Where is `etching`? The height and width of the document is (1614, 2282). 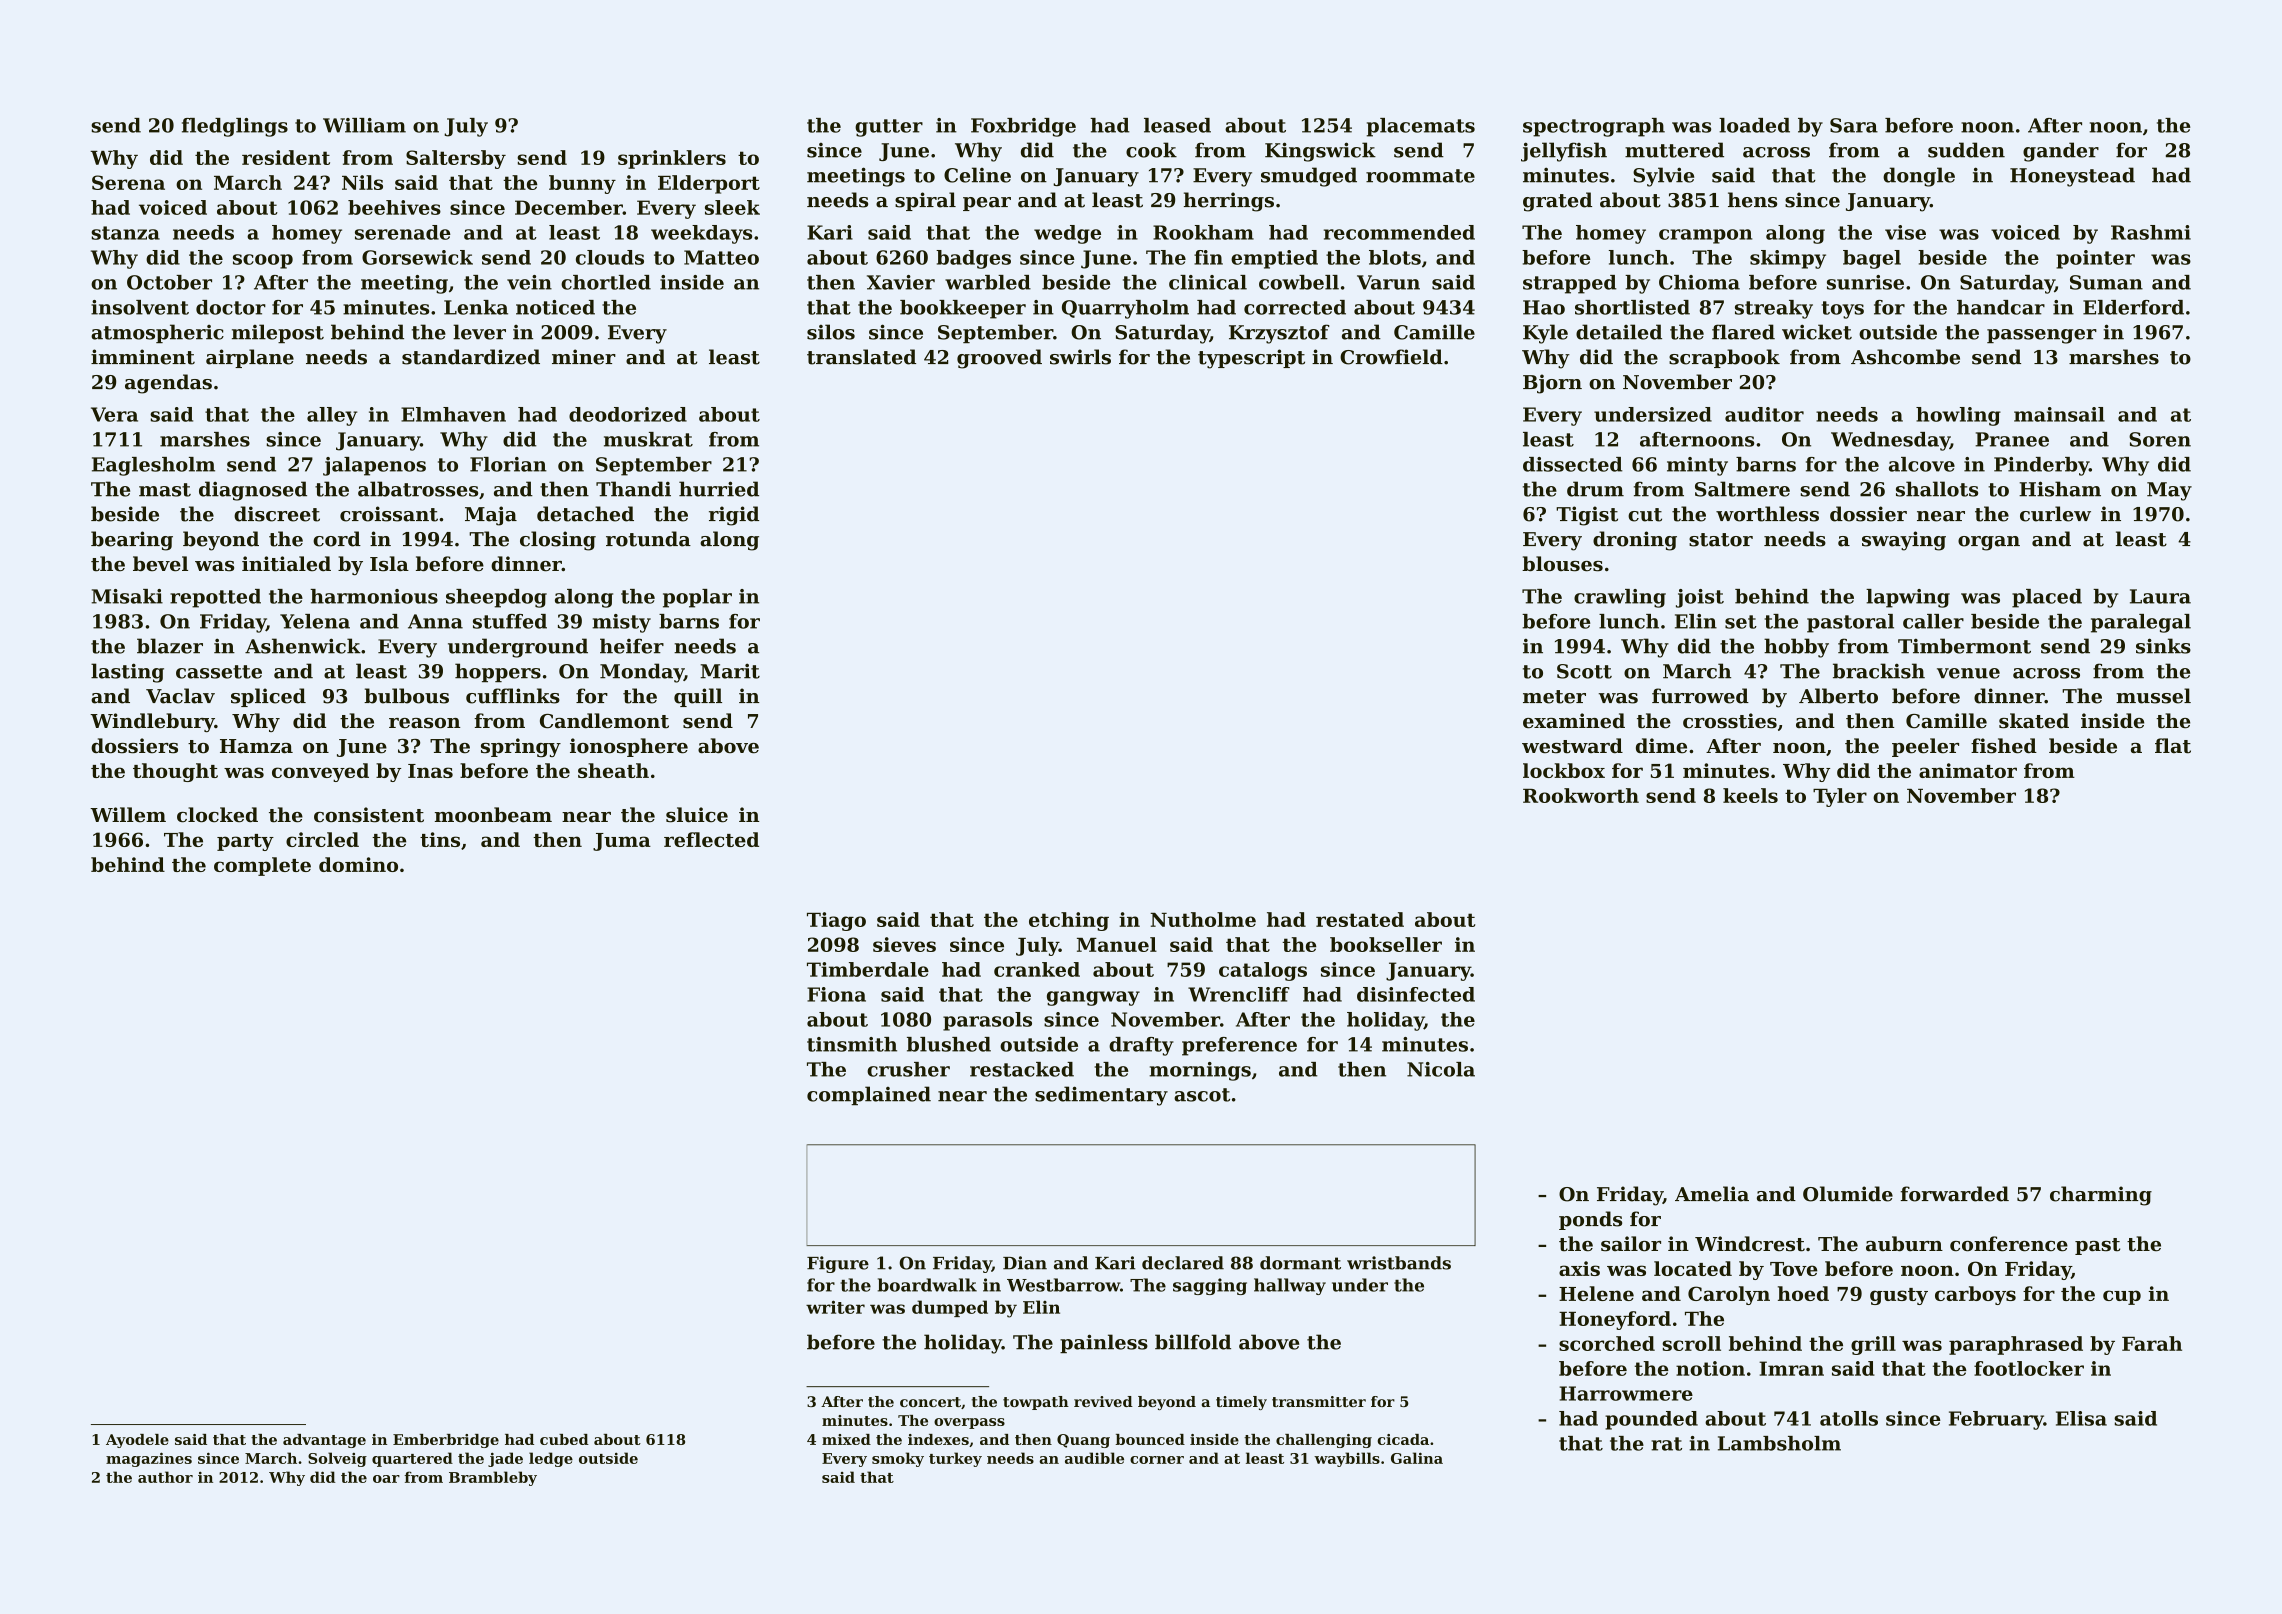
etching is located at coordinates (1069, 921).
